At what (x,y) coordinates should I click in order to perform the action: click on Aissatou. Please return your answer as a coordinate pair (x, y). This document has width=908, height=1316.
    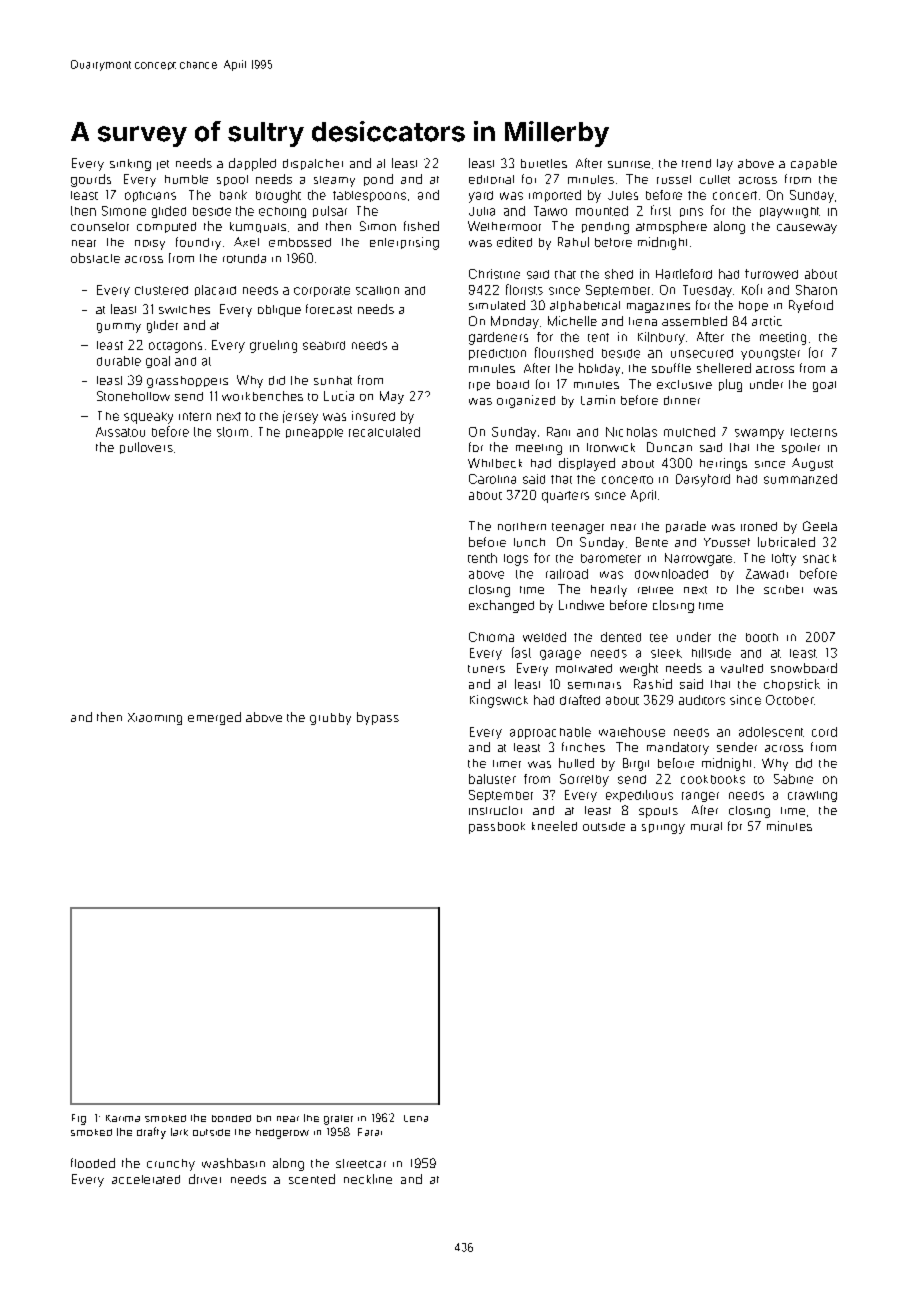
    Looking at the image, I should click on (120, 432).
